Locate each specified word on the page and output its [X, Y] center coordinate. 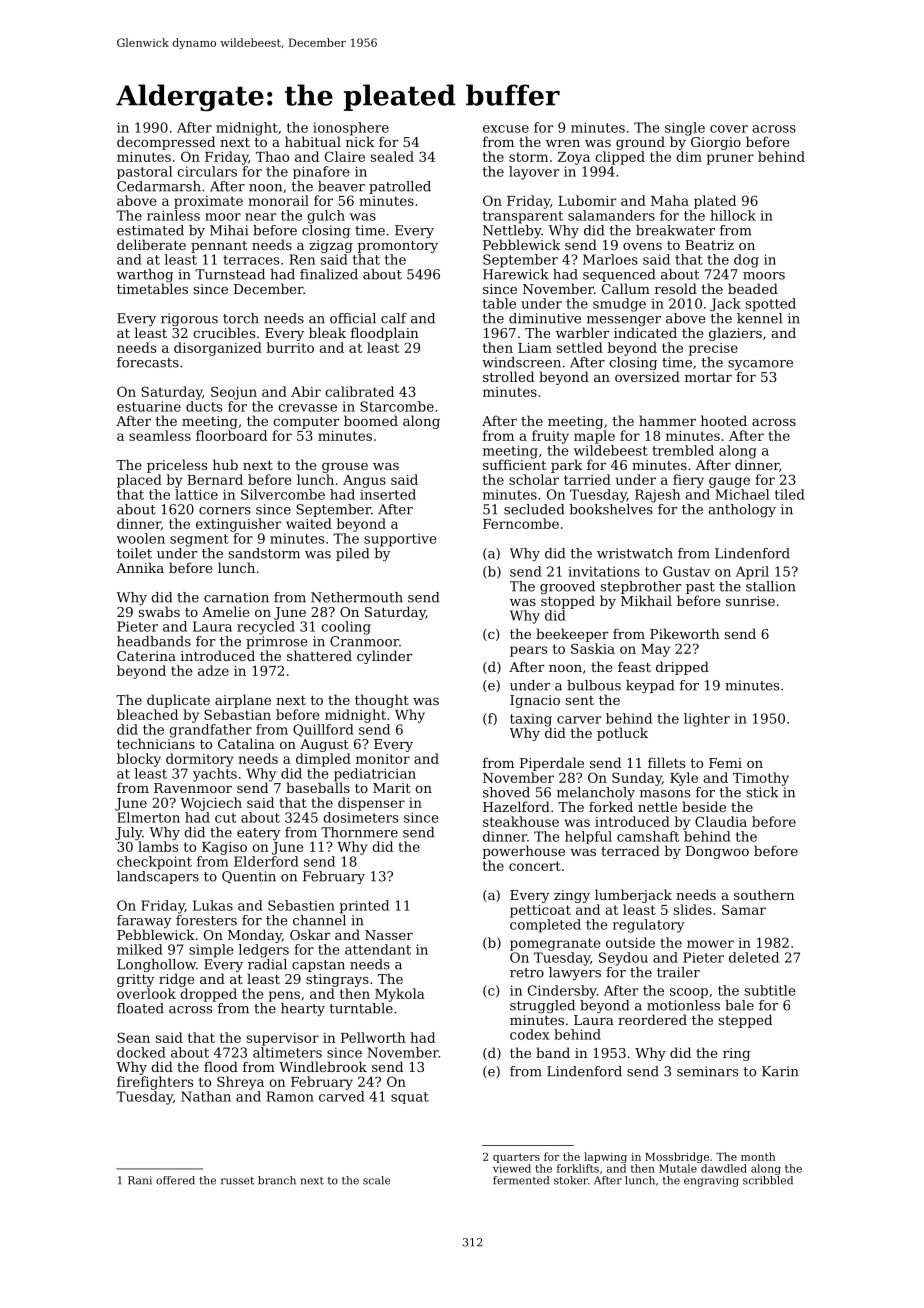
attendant [378, 949]
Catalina [246, 743]
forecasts [148, 362]
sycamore [760, 365]
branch [277, 1180]
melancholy [596, 793]
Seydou [623, 959]
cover [729, 129]
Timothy [761, 779]
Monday [255, 936]
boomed [371, 420]
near [260, 217]
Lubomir [587, 200]
